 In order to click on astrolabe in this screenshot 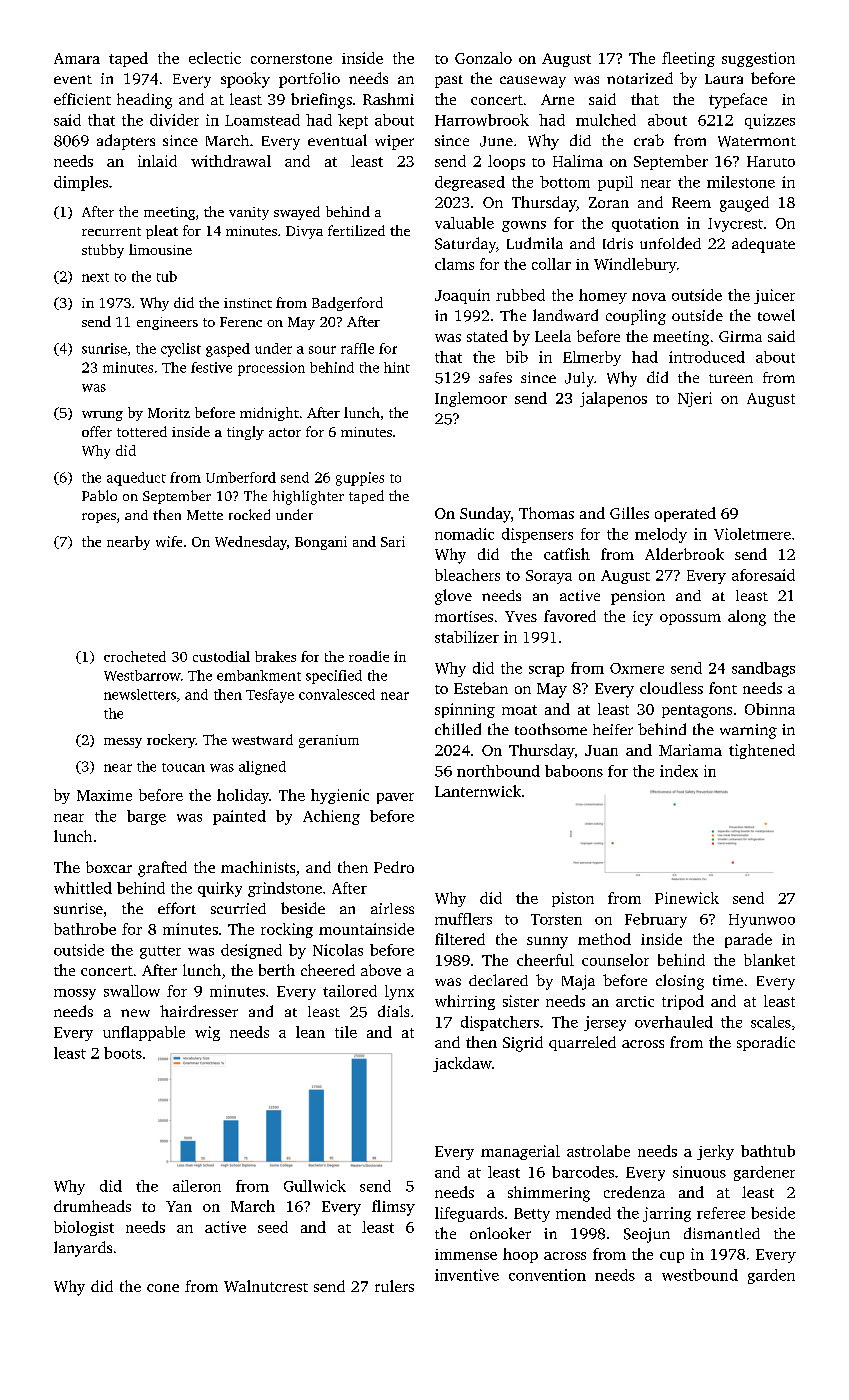, I will do `click(598, 1151)`.
